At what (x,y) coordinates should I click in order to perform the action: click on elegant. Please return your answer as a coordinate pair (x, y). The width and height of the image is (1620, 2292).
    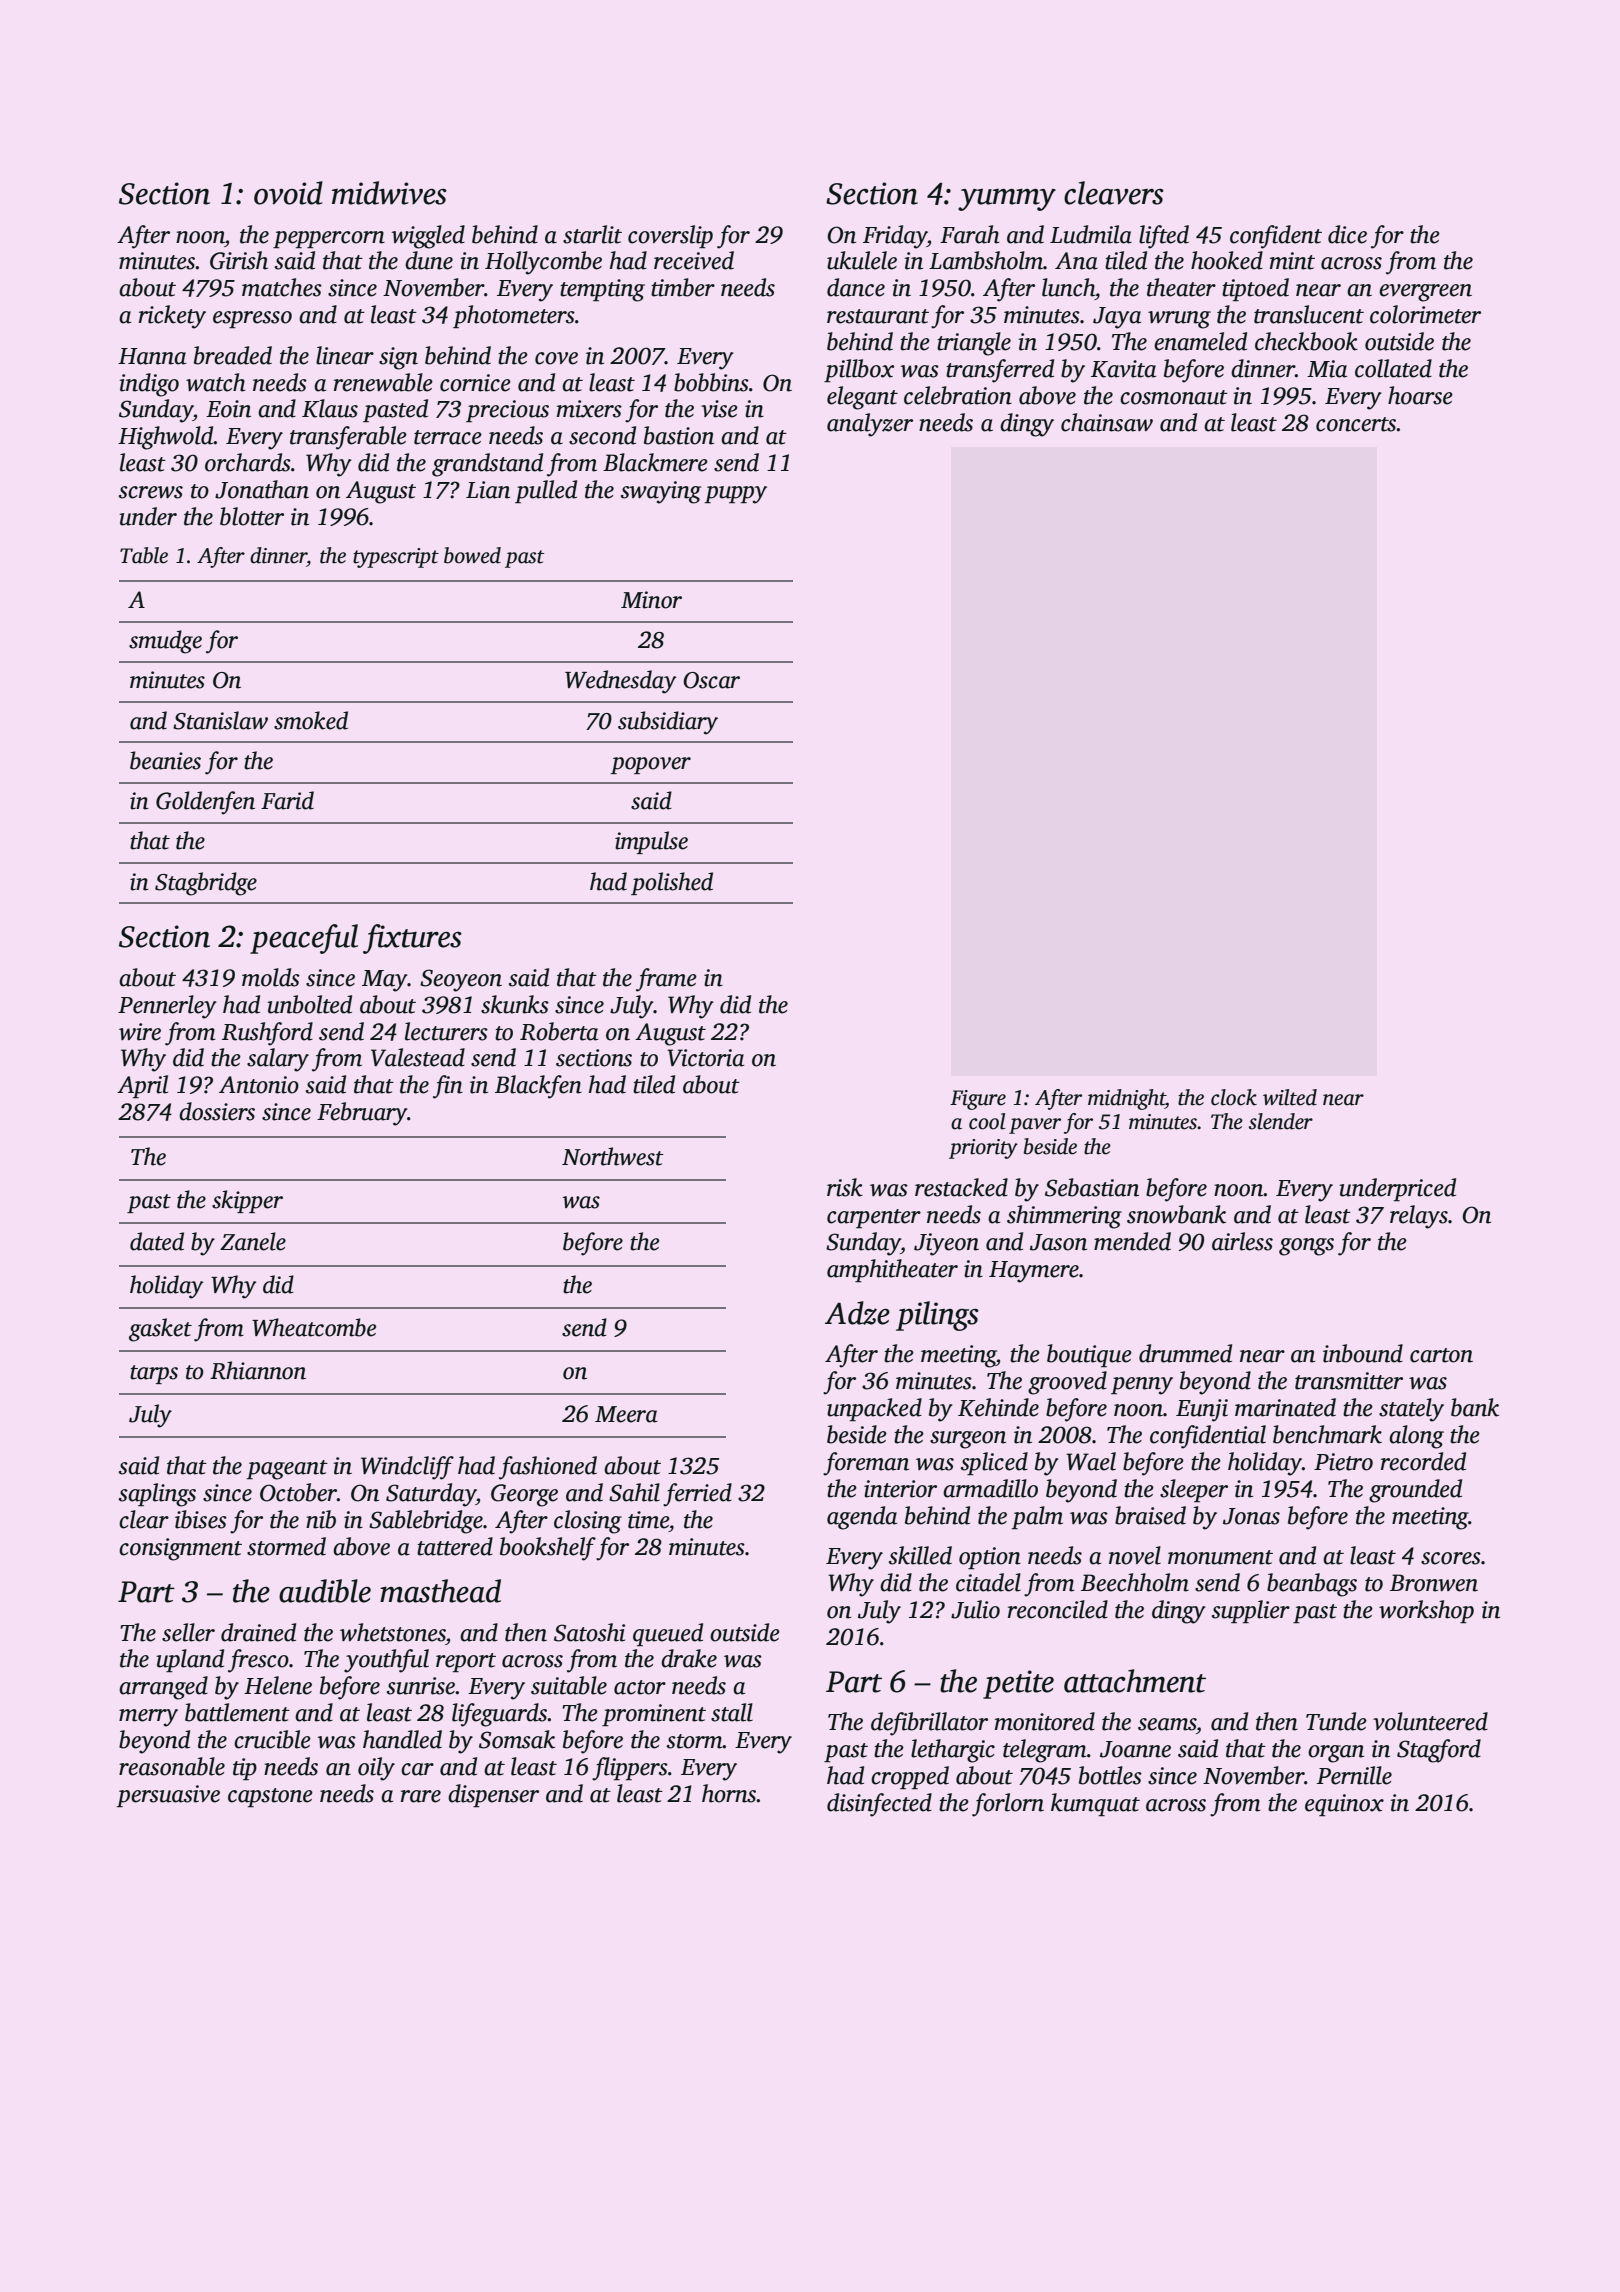
    Looking at the image, I should click on (862, 398).
